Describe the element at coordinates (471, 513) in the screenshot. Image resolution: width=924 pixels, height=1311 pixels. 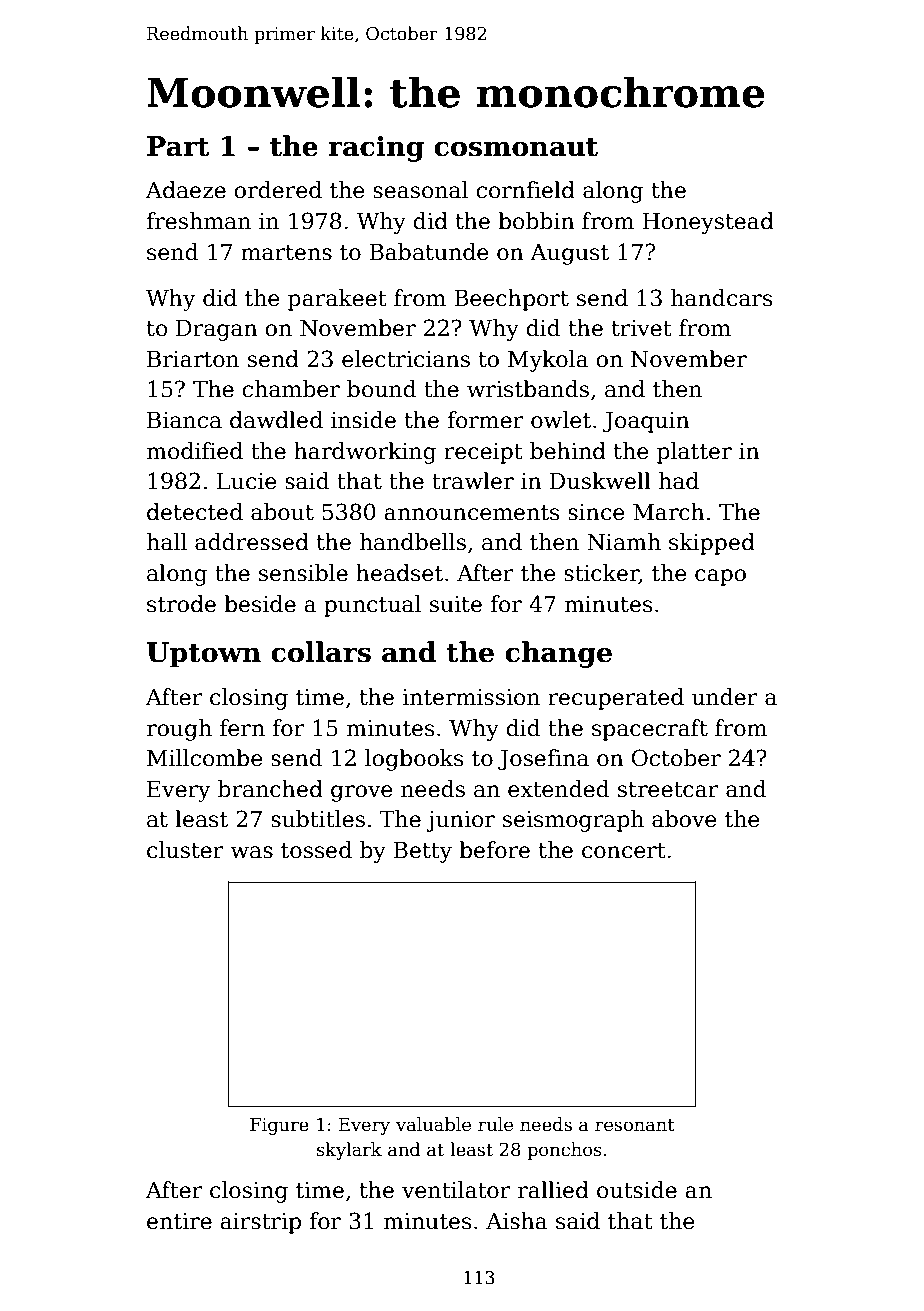
I see `announcements` at that location.
